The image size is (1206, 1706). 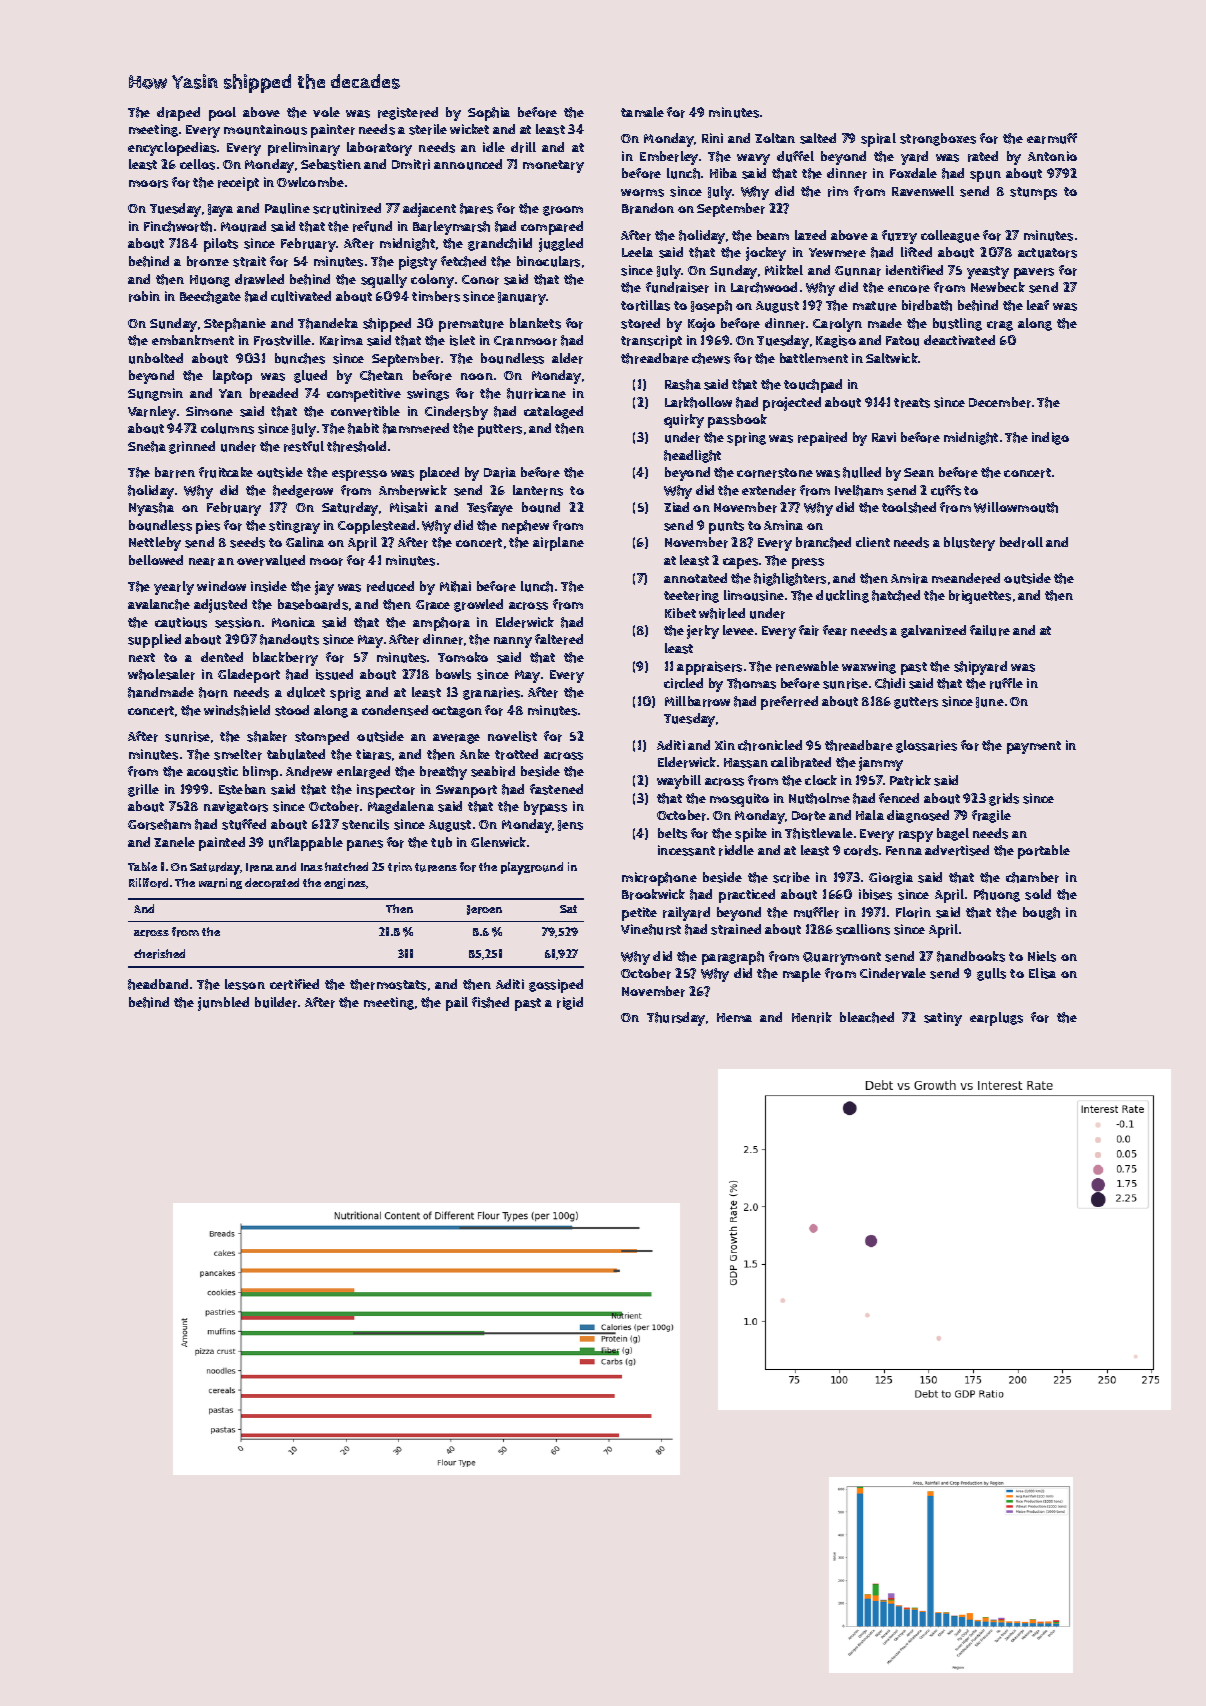 What do you see at coordinates (913, 912) in the document?
I see `Florin` at bounding box center [913, 912].
